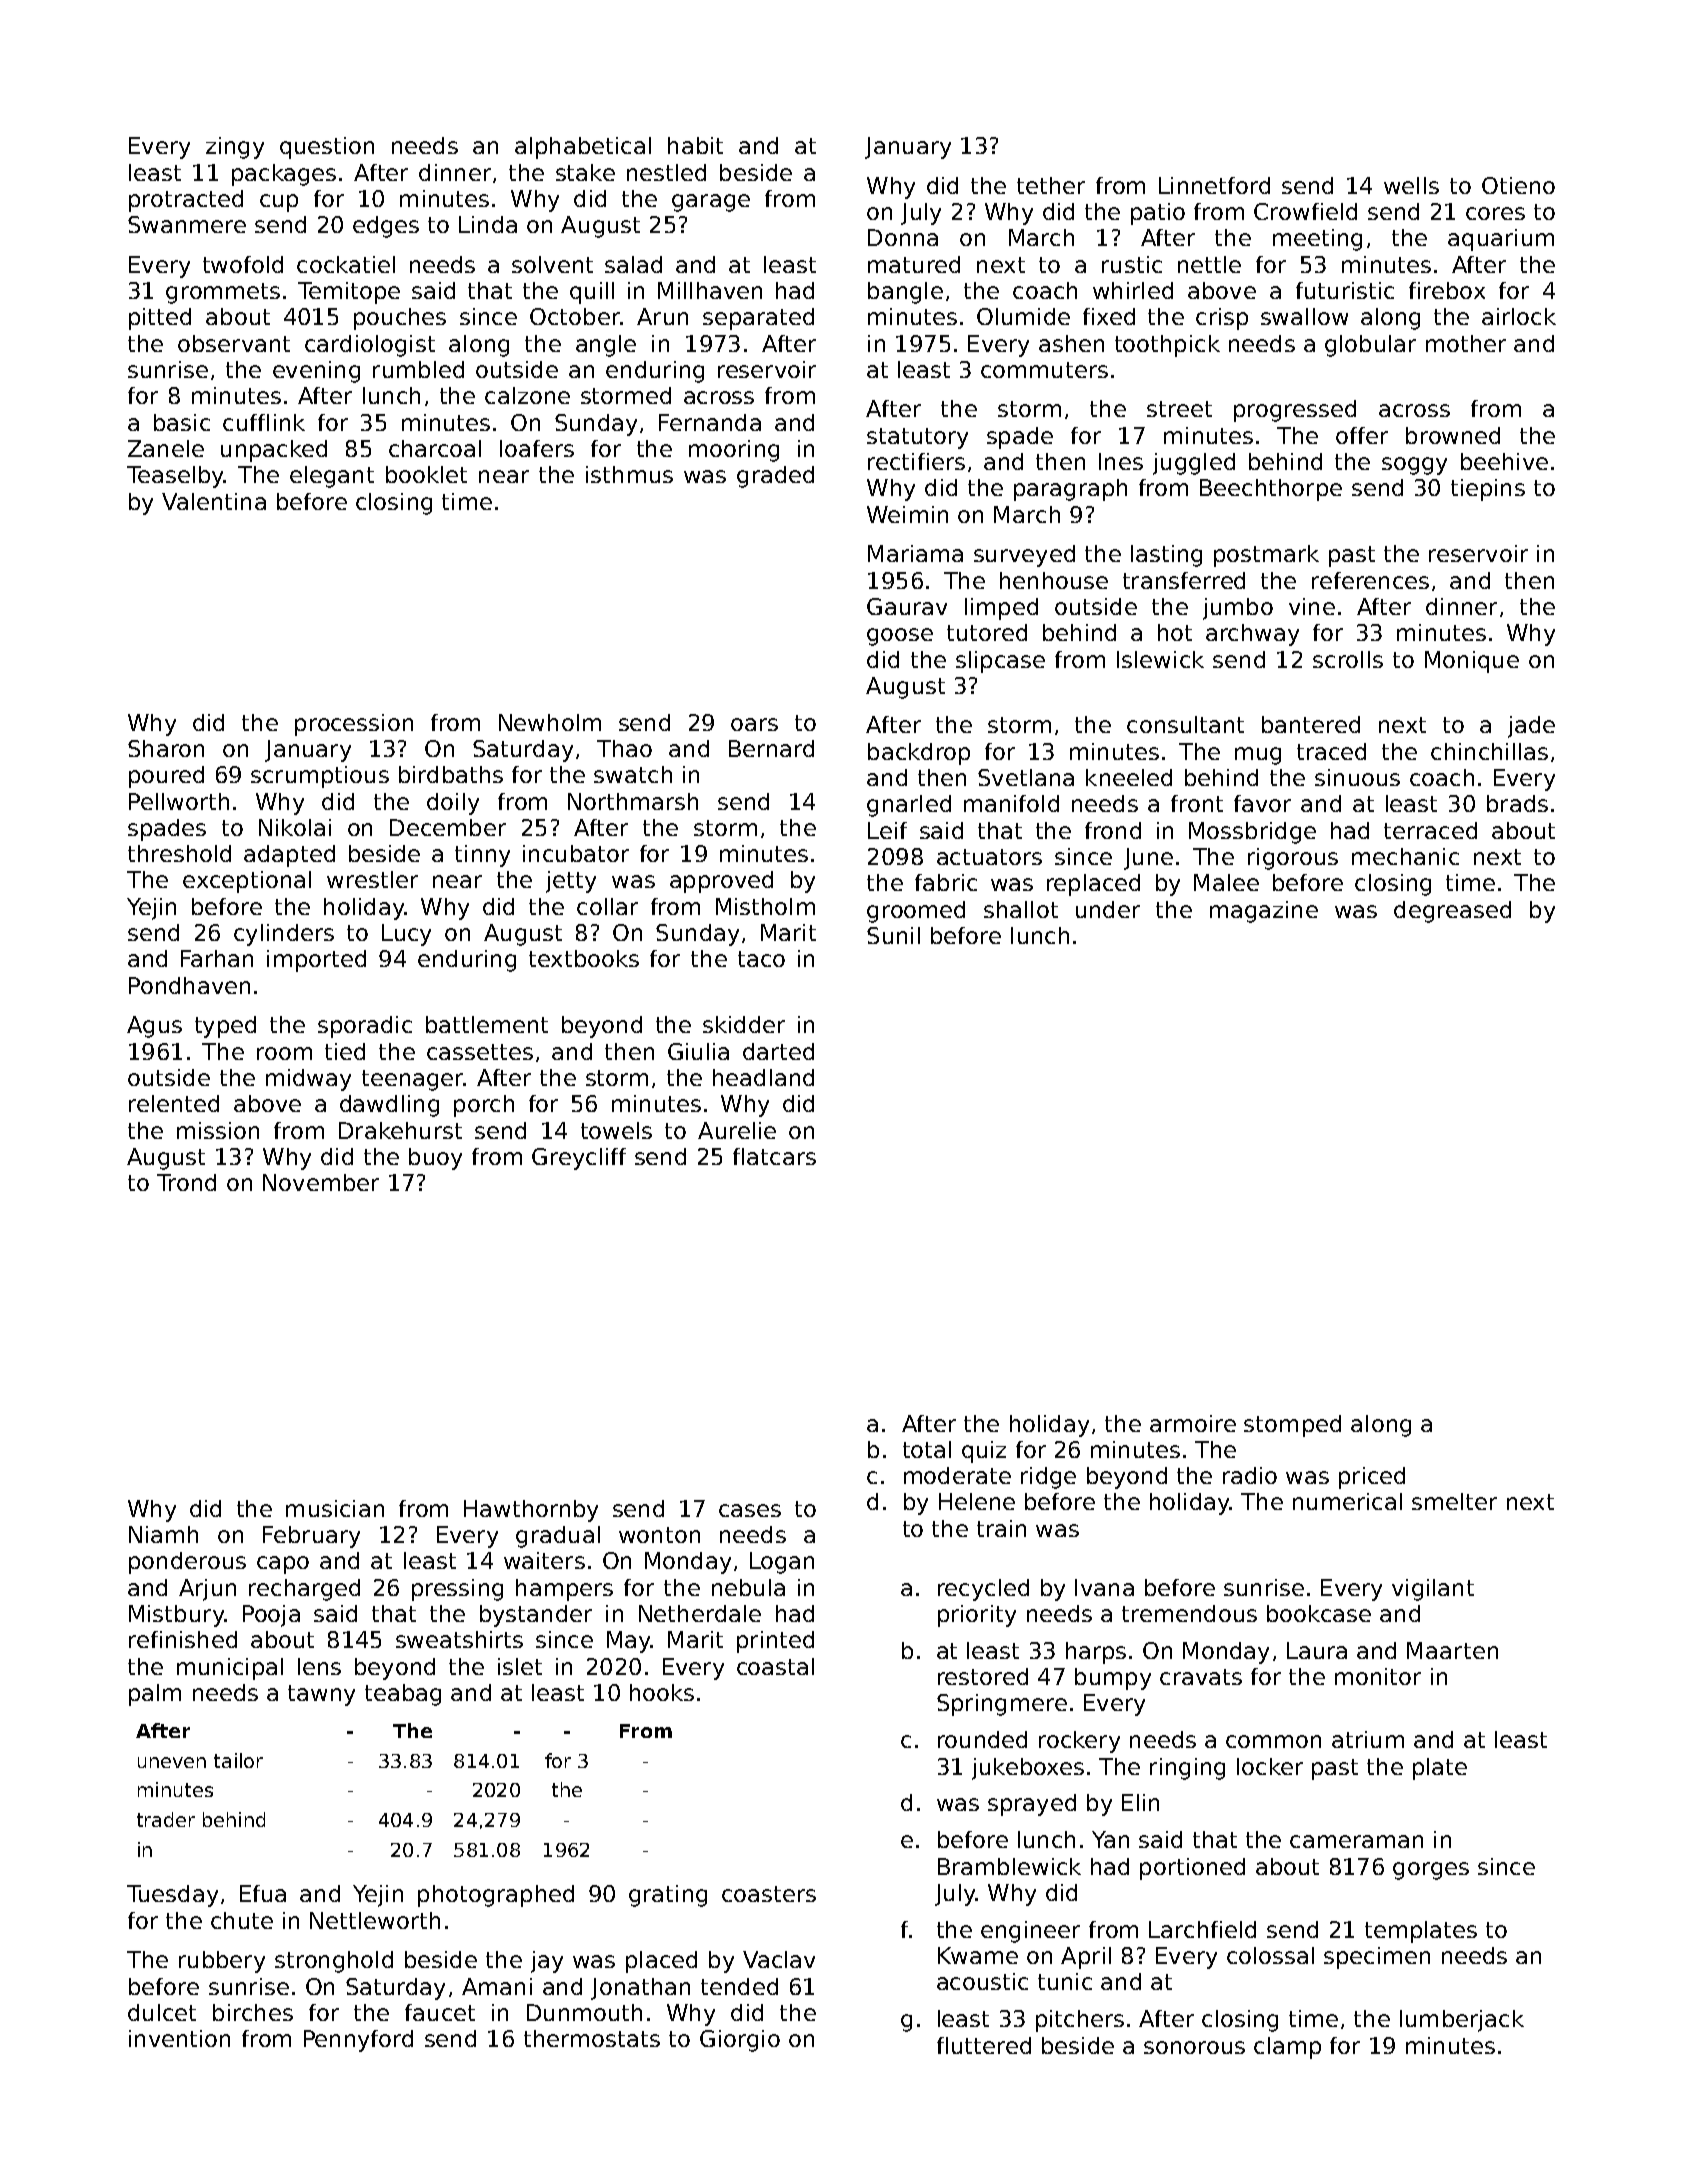  What do you see at coordinates (1023, 316) in the screenshot?
I see `Olumide` at bounding box center [1023, 316].
